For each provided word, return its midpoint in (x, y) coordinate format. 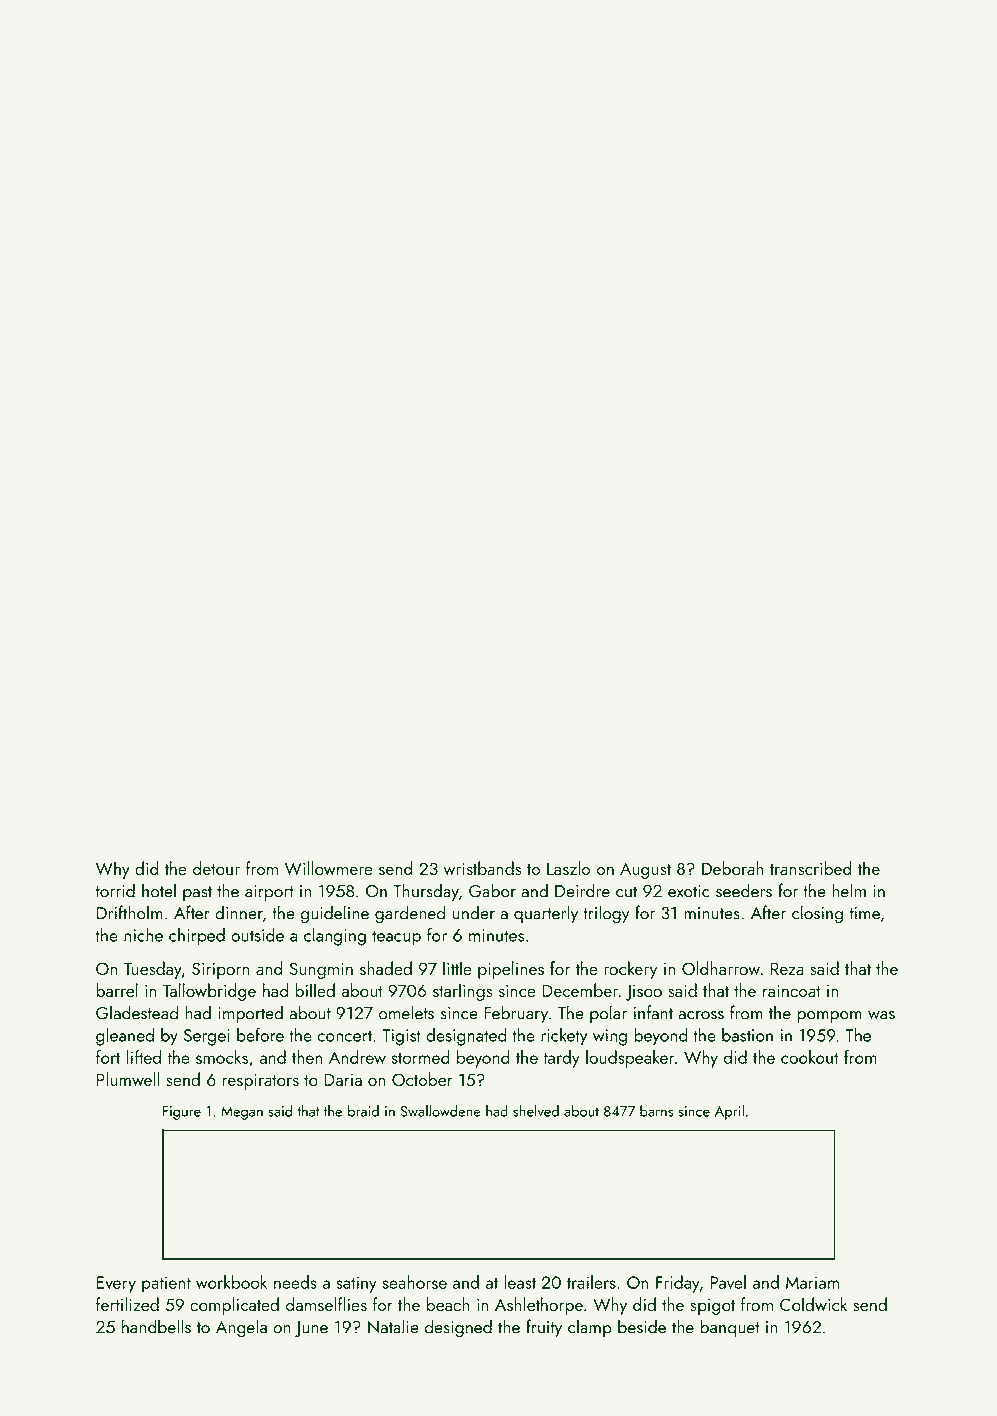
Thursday (426, 892)
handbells (156, 1326)
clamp (590, 1328)
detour (216, 868)
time (864, 913)
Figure (181, 1113)
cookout (810, 1057)
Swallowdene (441, 1111)
